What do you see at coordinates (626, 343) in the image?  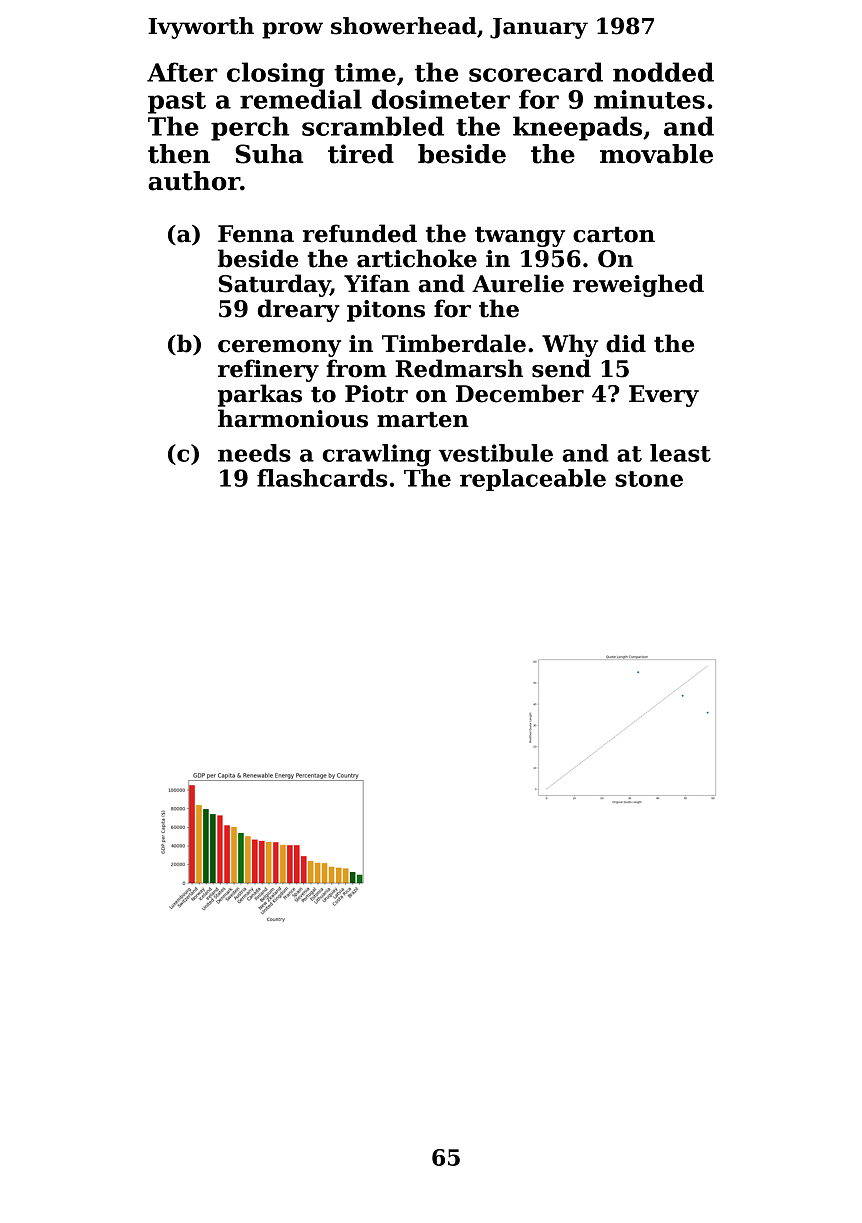 I see `did` at bounding box center [626, 343].
